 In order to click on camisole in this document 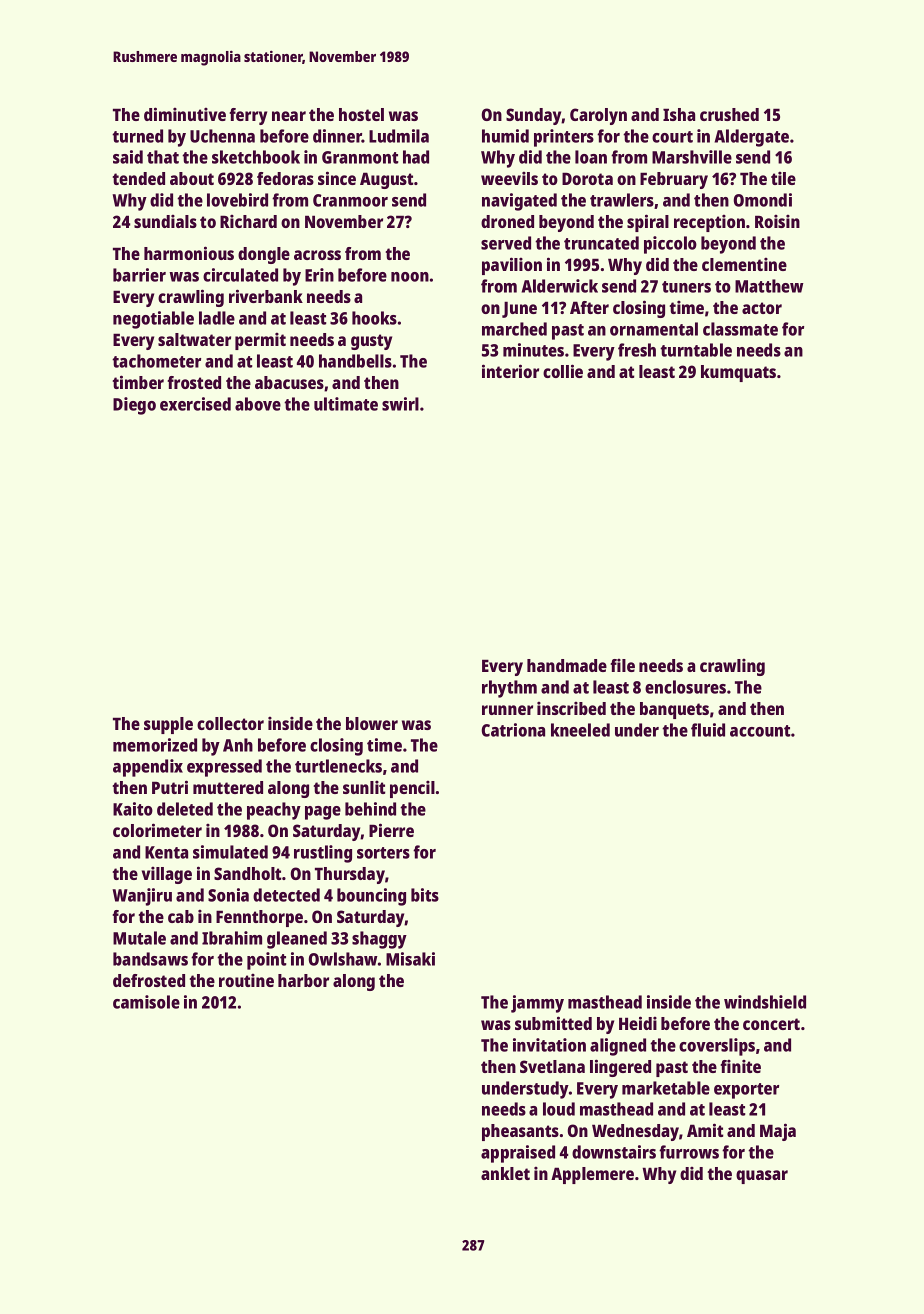, I will do `click(146, 1002)`.
